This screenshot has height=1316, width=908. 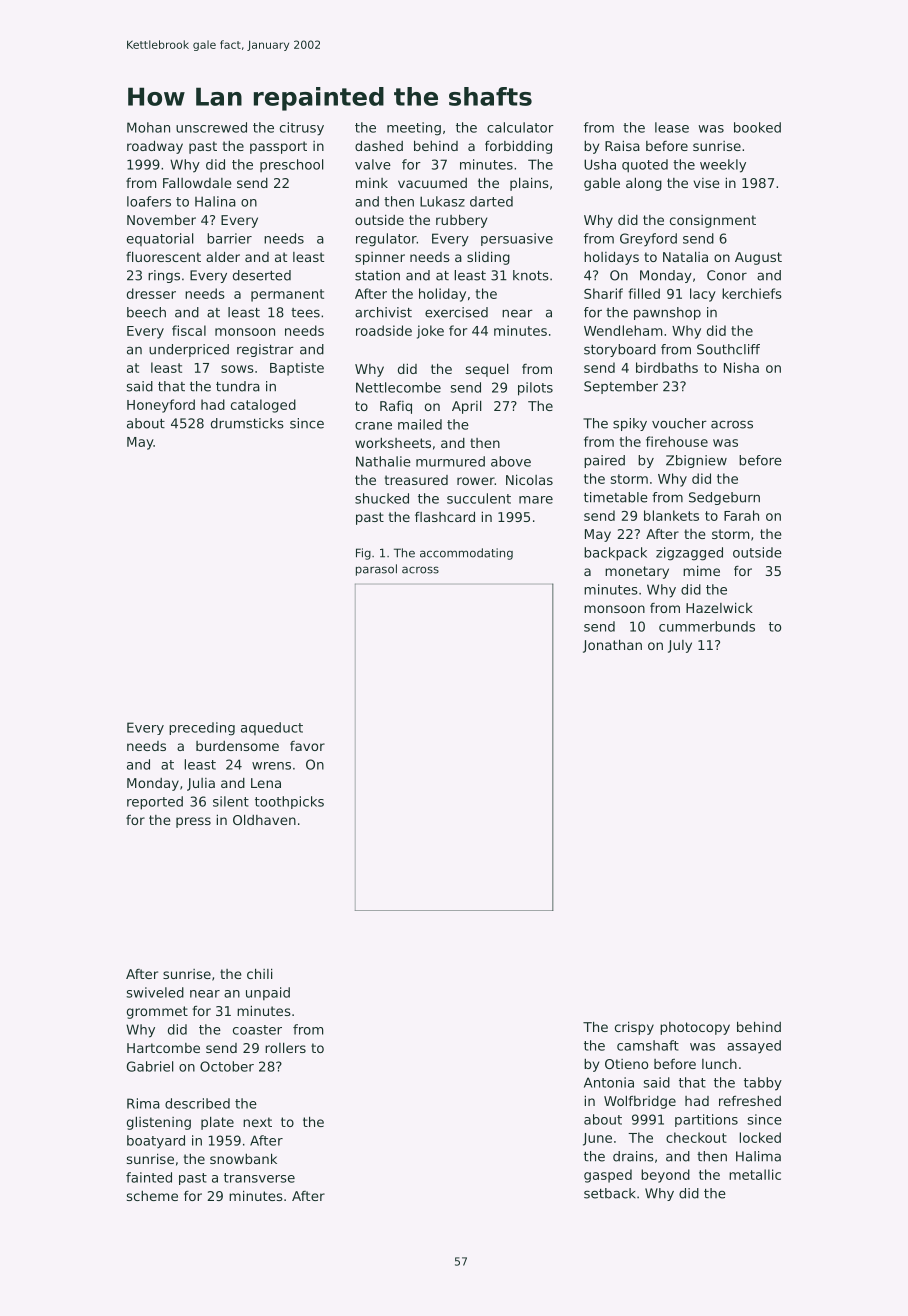 I want to click on Julia, so click(x=201, y=784).
